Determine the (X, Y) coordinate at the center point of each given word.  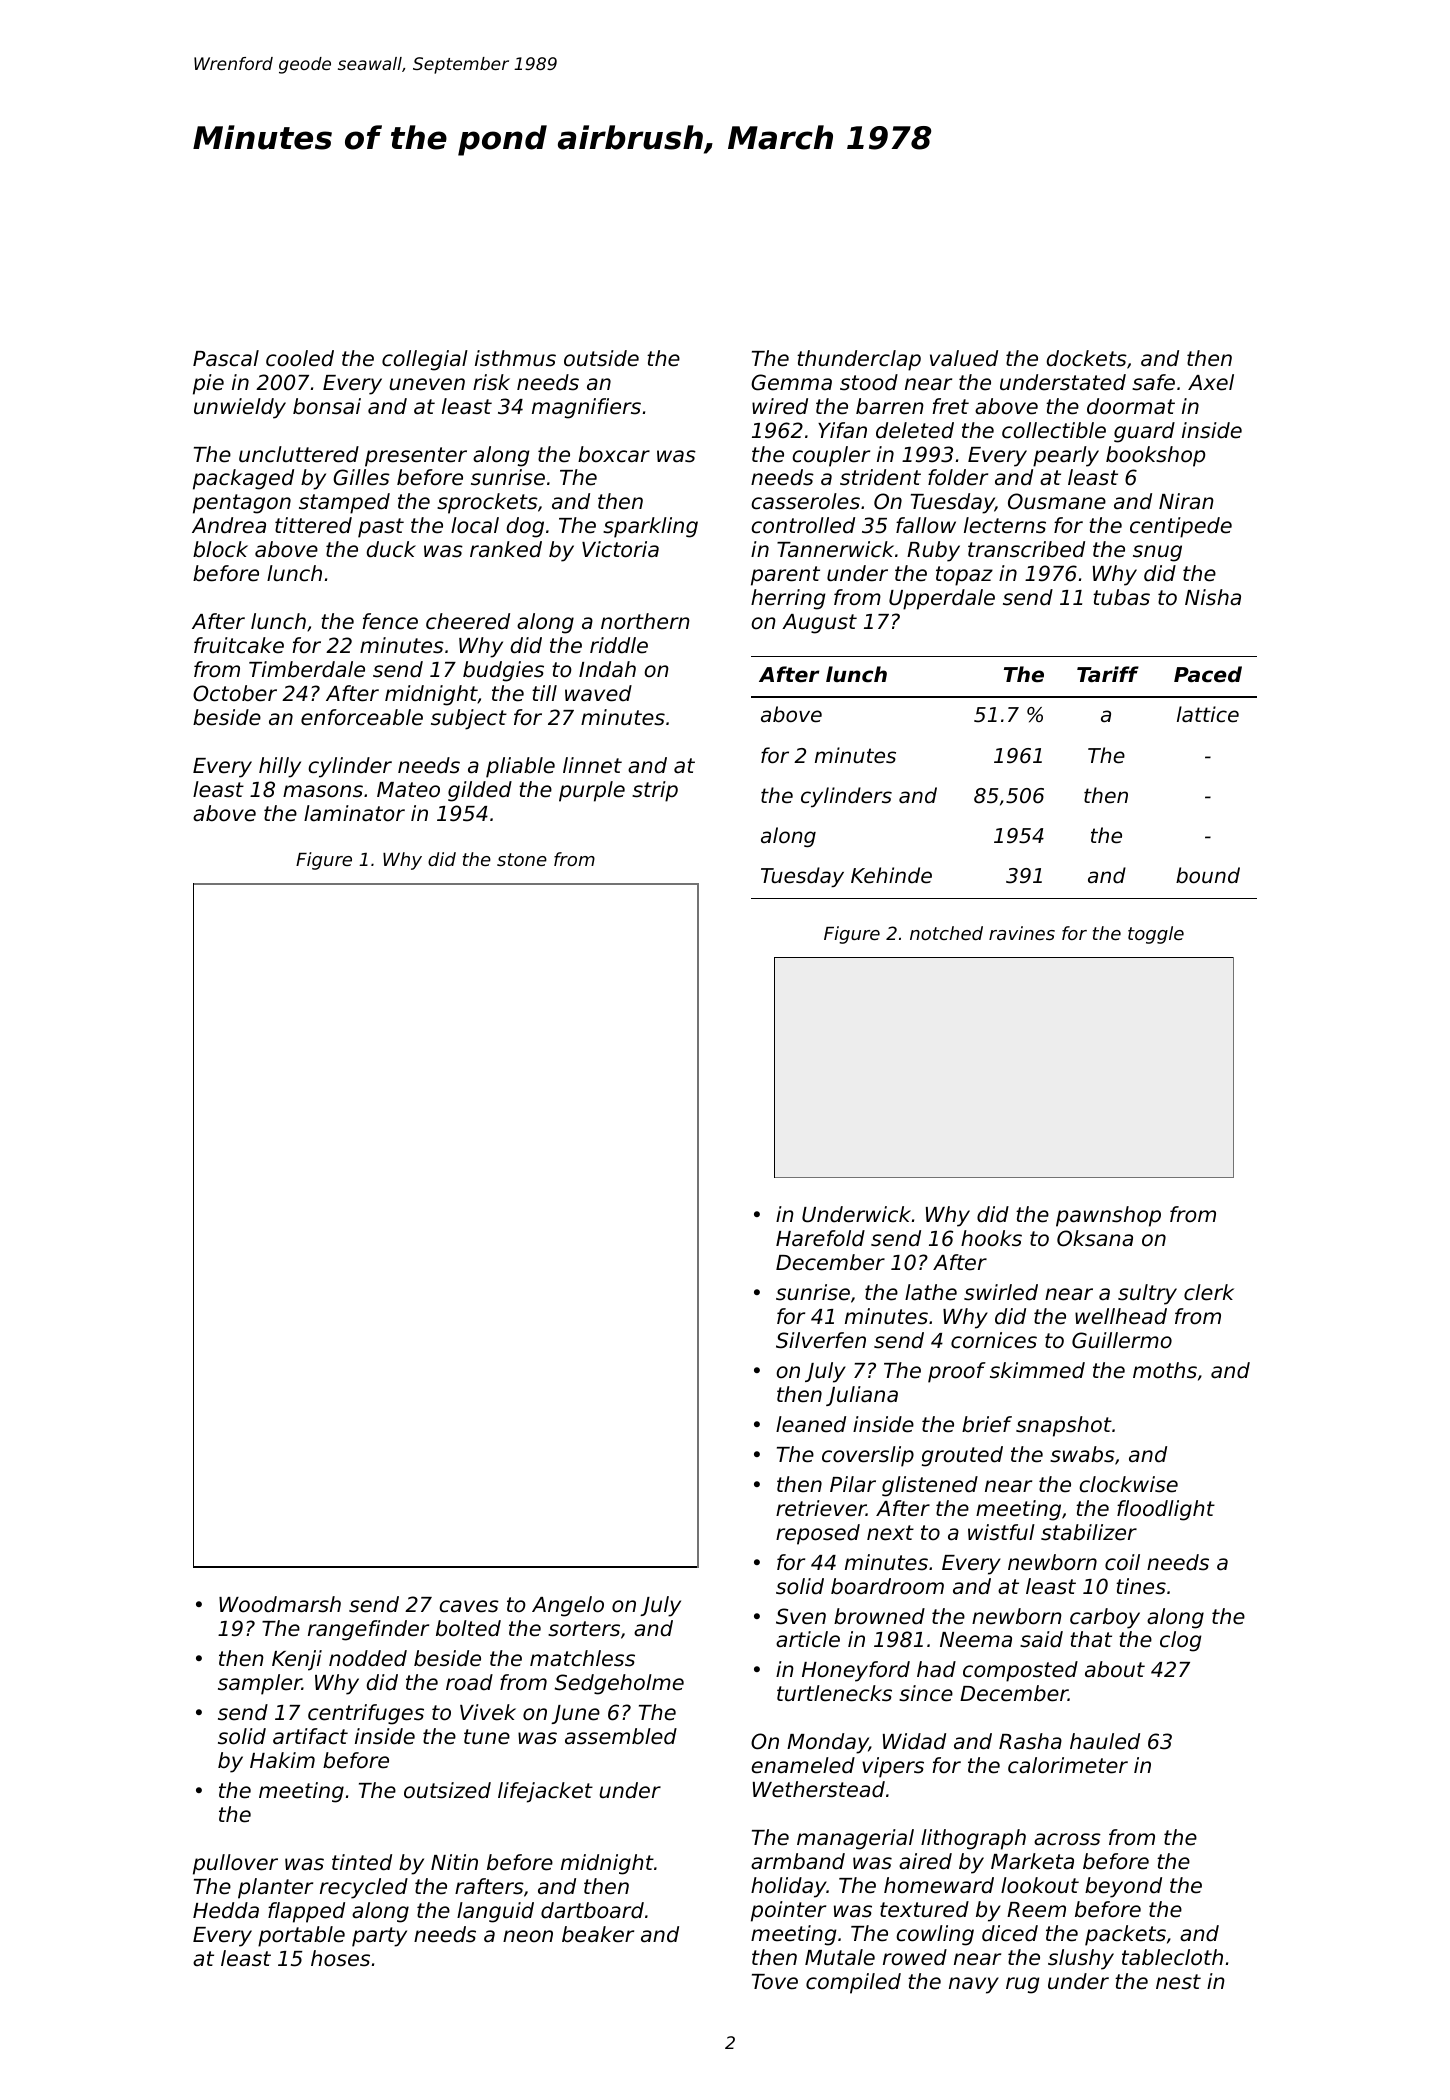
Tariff (1108, 674)
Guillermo (1122, 1340)
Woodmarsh (280, 1604)
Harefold (820, 1238)
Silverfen (821, 1340)
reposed (818, 1534)
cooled (300, 358)
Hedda (226, 1910)
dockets (1087, 358)
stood (869, 382)
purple (592, 791)
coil (1122, 1562)
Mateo (408, 790)
